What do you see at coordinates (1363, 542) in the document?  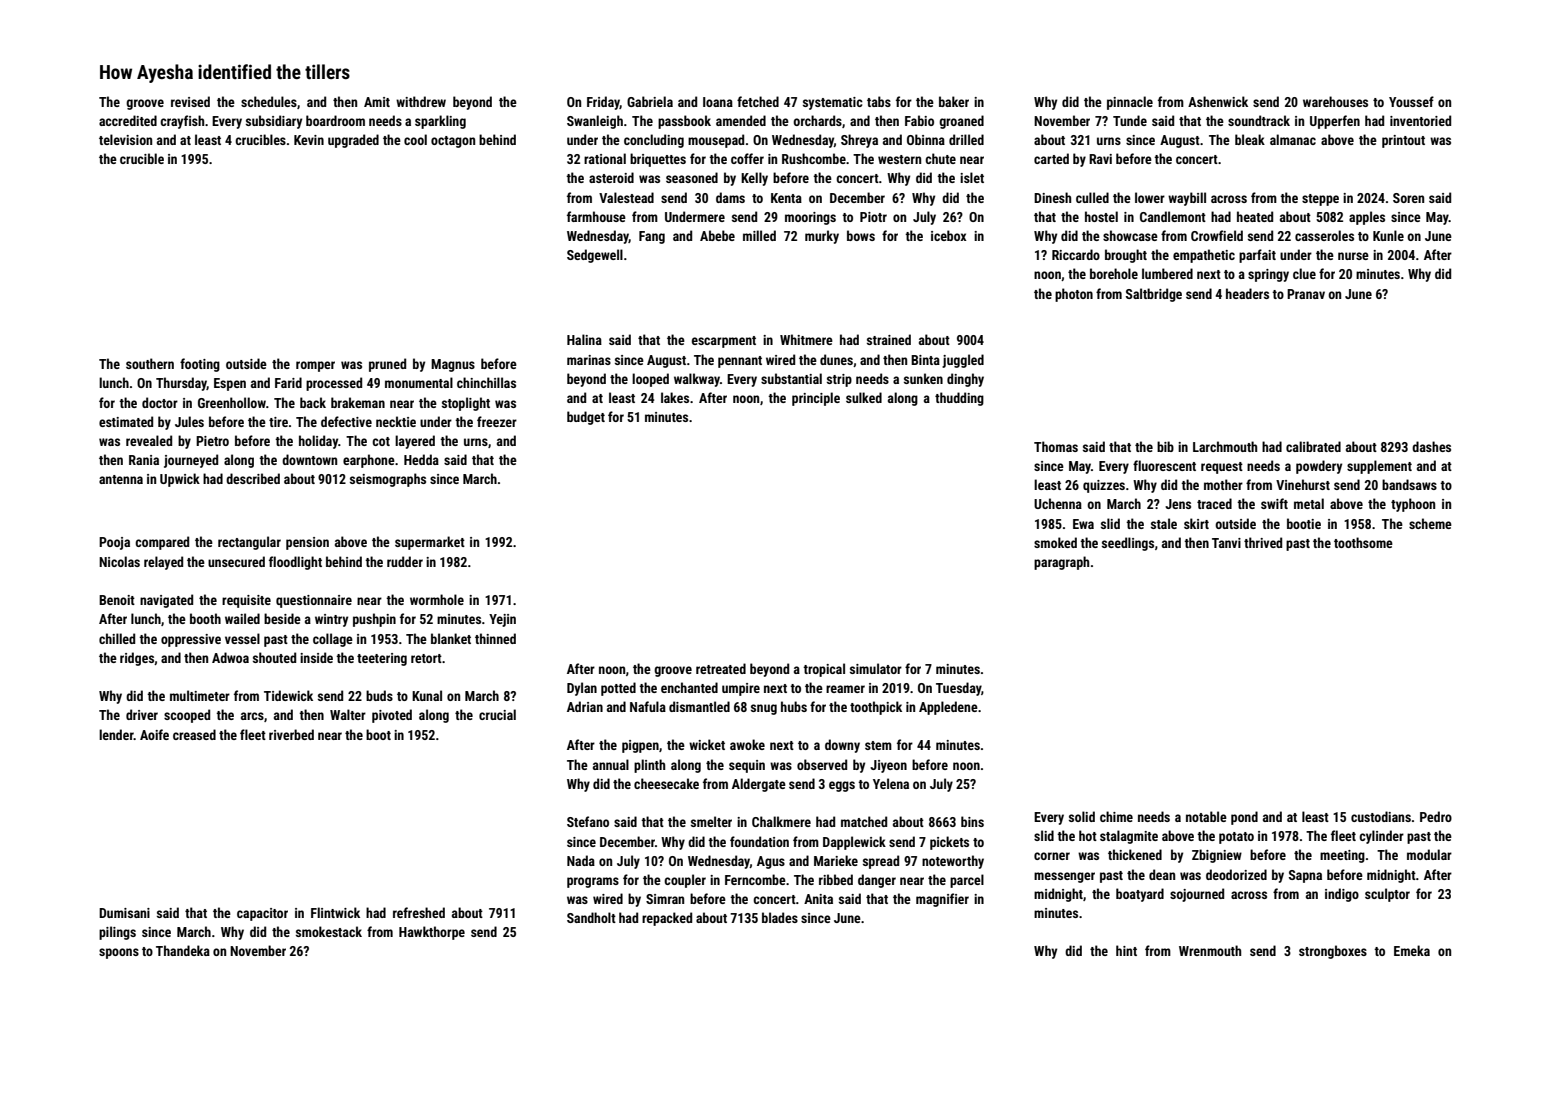 I see `toothsome` at bounding box center [1363, 542].
